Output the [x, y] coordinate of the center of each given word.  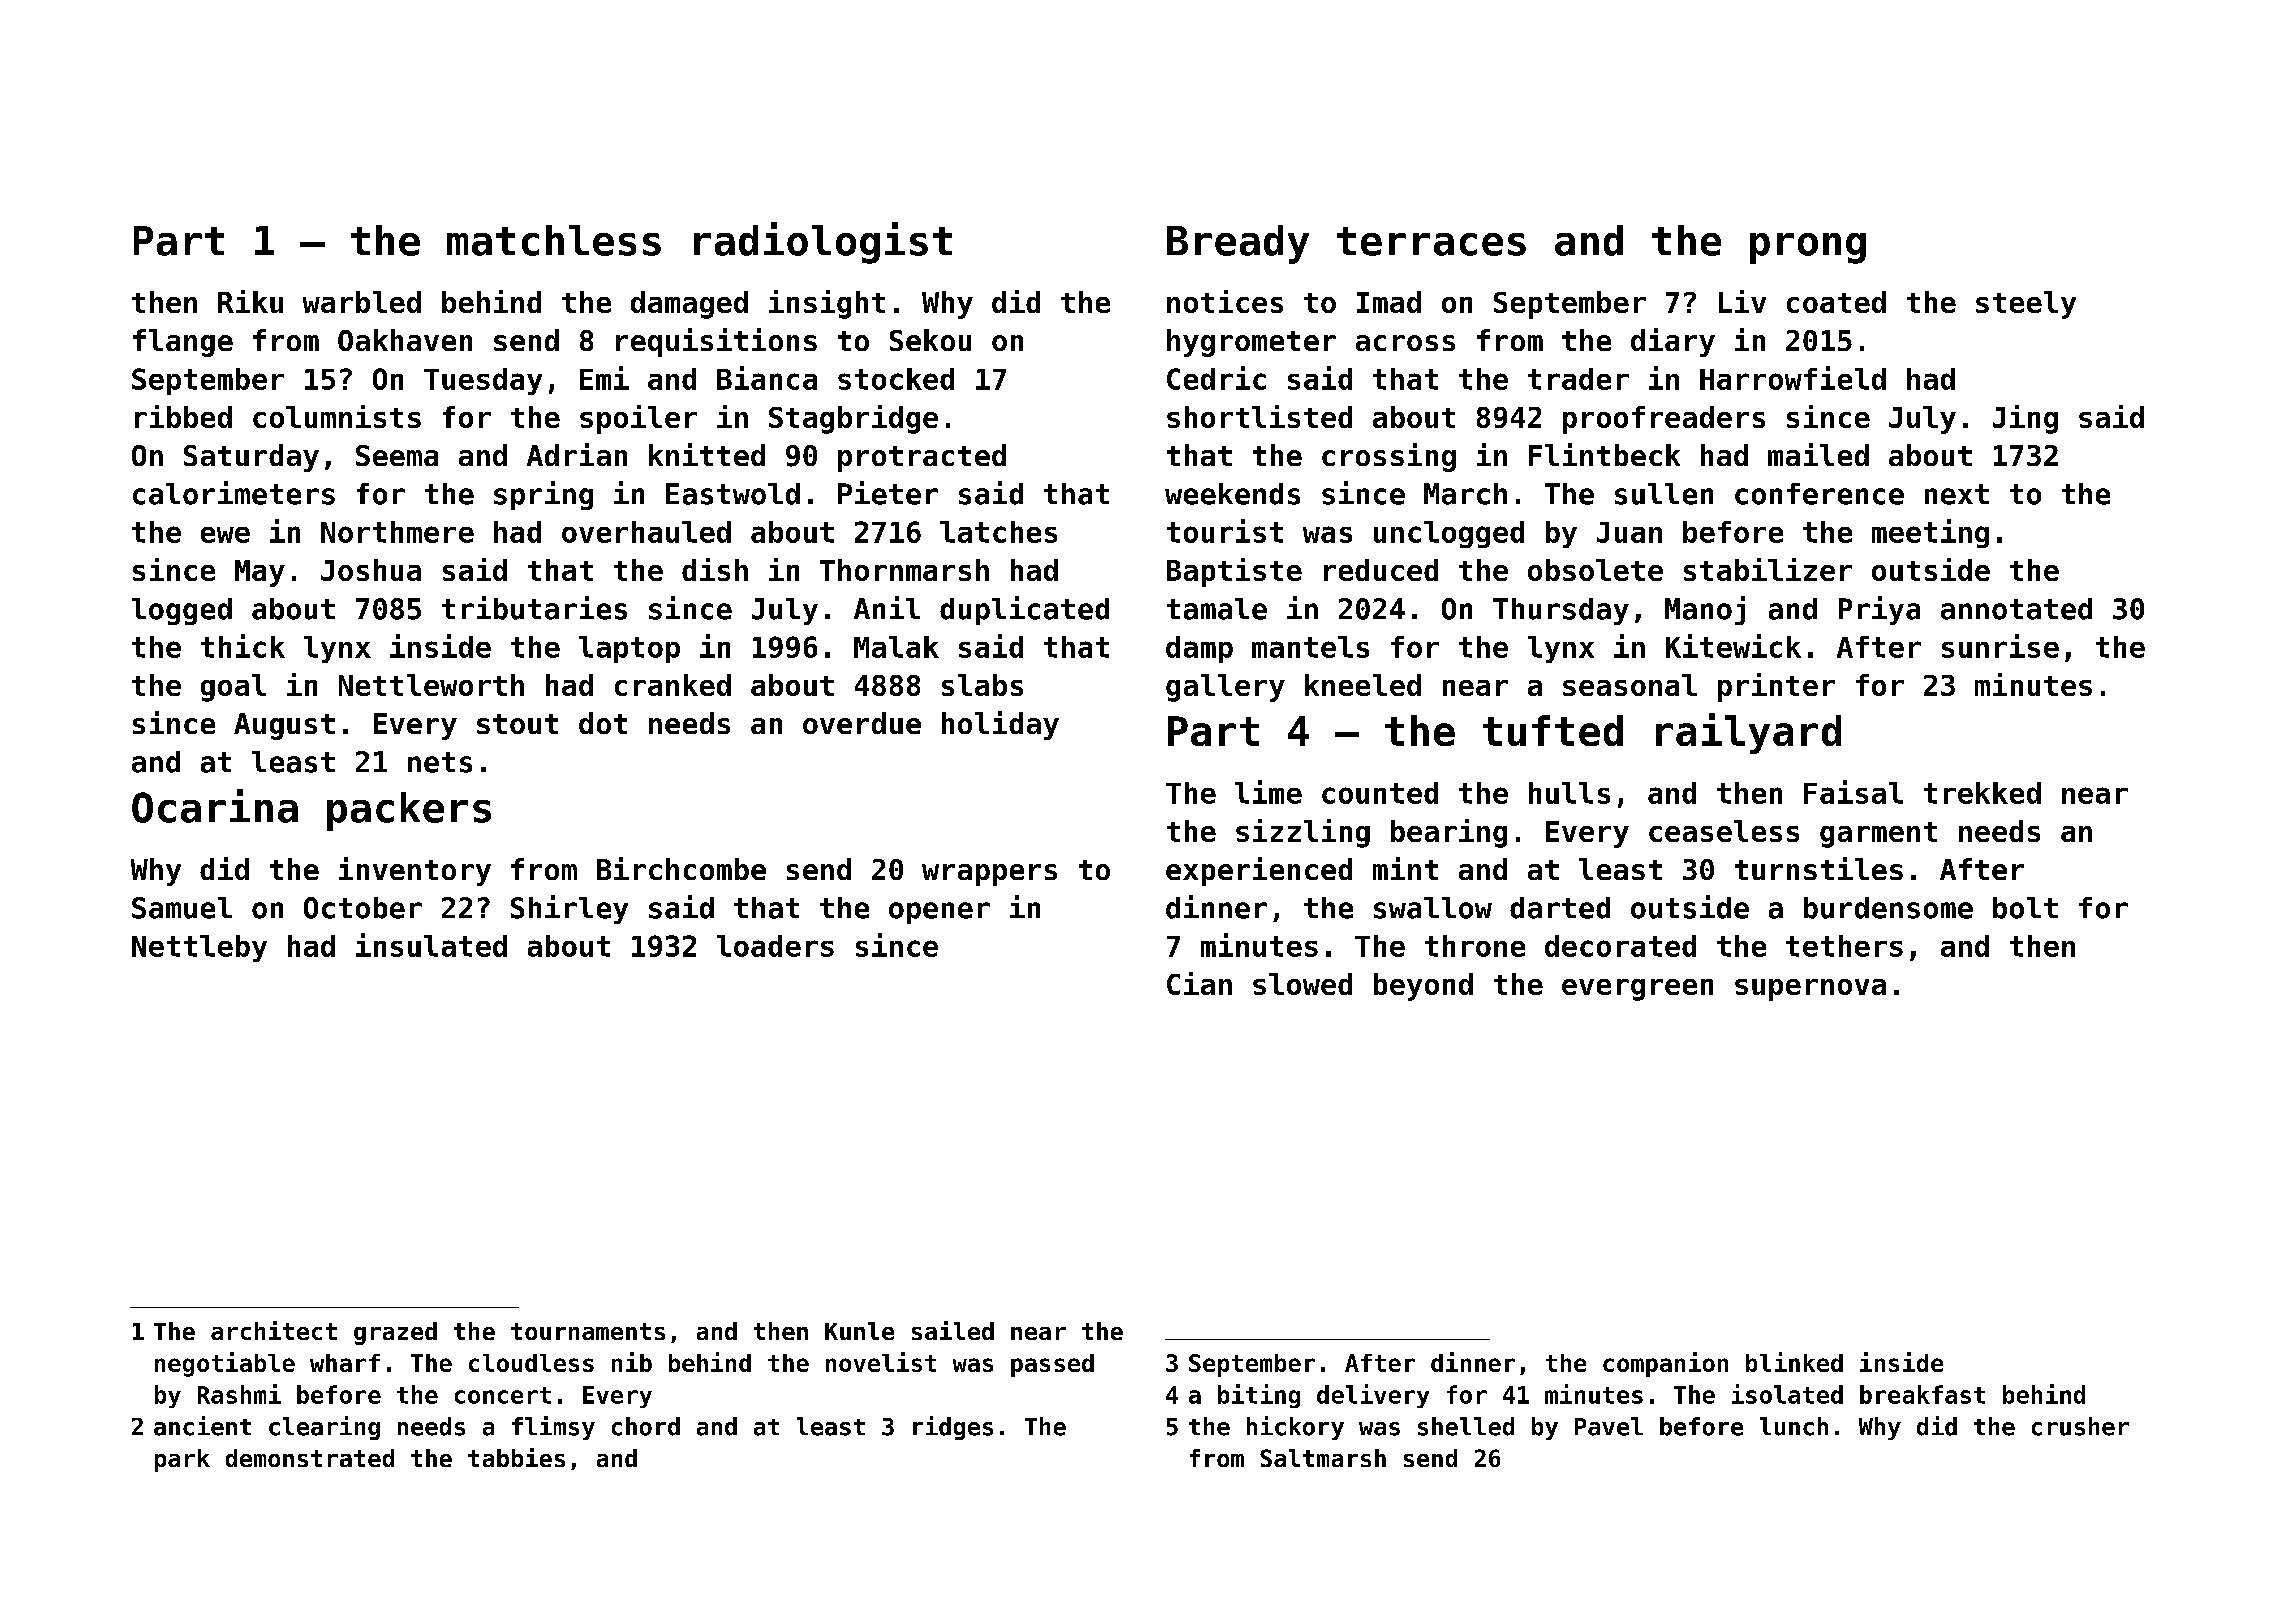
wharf [345, 1363]
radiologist [823, 243]
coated [1836, 302]
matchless [554, 240]
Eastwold [733, 494]
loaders [775, 946]
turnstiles [1819, 868]
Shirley [569, 909]
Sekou [930, 340]
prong [1808, 248]
